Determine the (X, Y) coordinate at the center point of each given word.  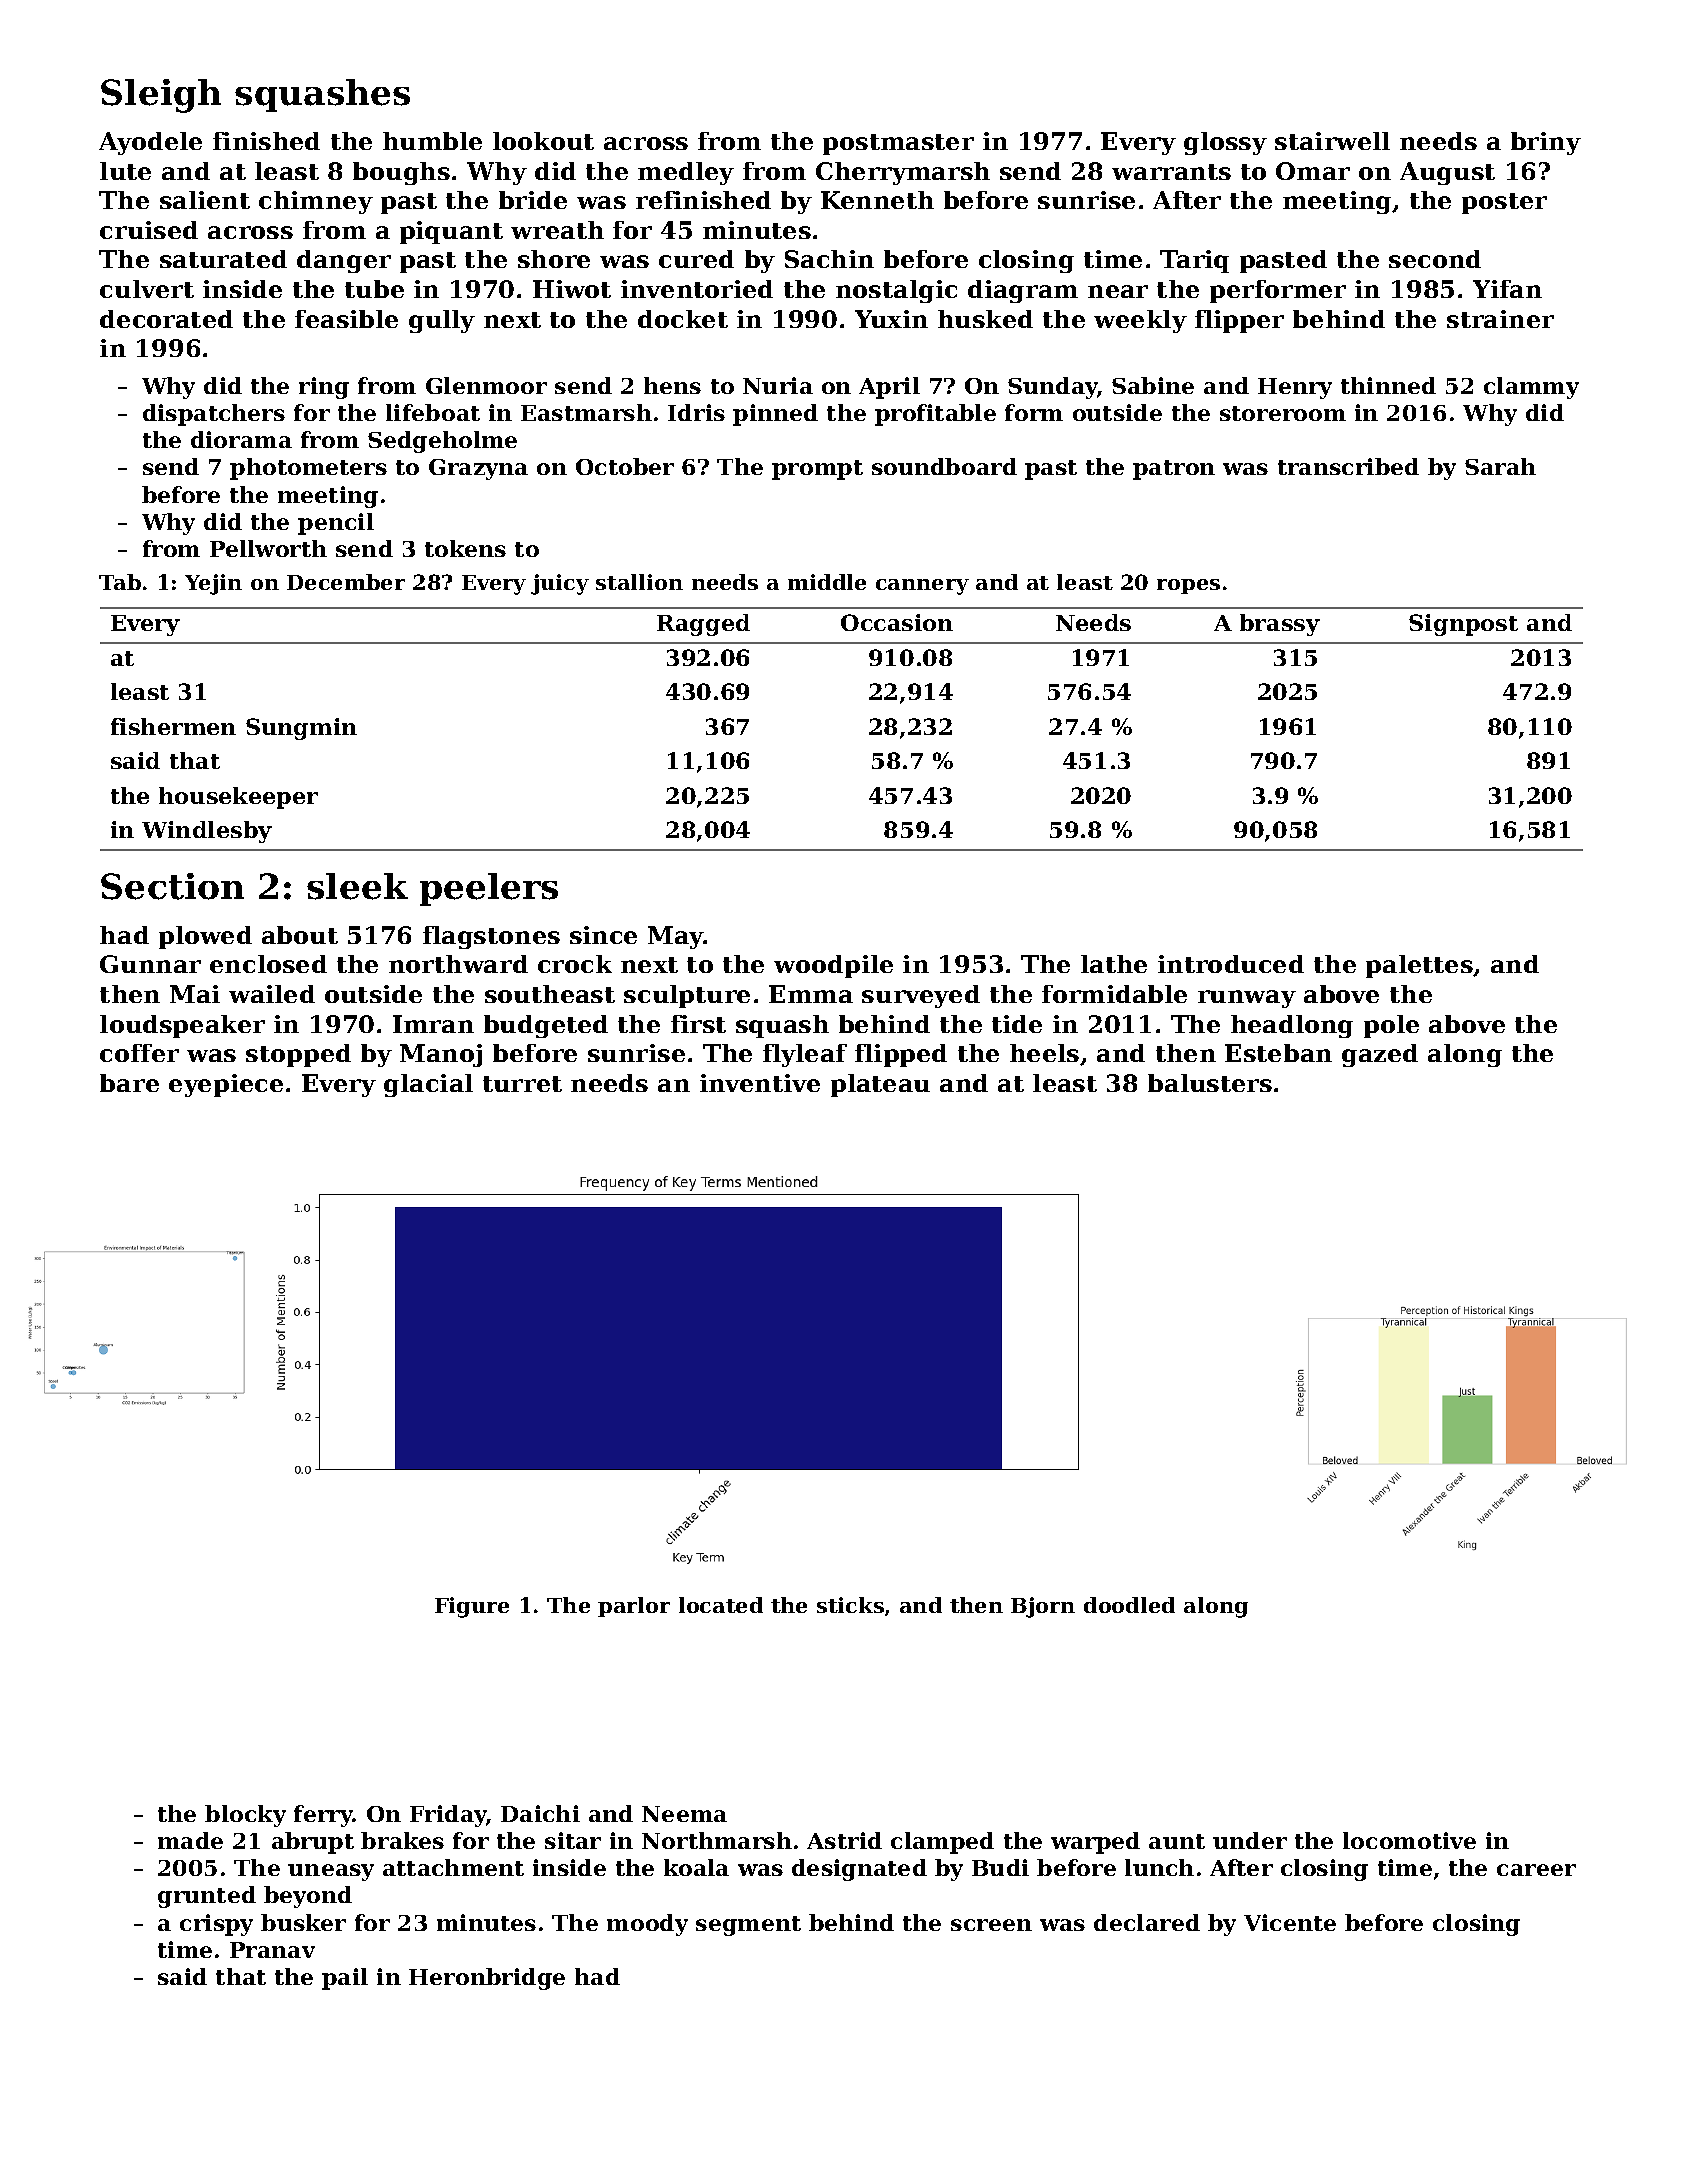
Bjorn (1043, 1607)
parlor (634, 1607)
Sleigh (161, 96)
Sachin (829, 259)
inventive (760, 1083)
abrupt (313, 1843)
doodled (1129, 1605)
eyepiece (226, 1085)
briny (1546, 143)
